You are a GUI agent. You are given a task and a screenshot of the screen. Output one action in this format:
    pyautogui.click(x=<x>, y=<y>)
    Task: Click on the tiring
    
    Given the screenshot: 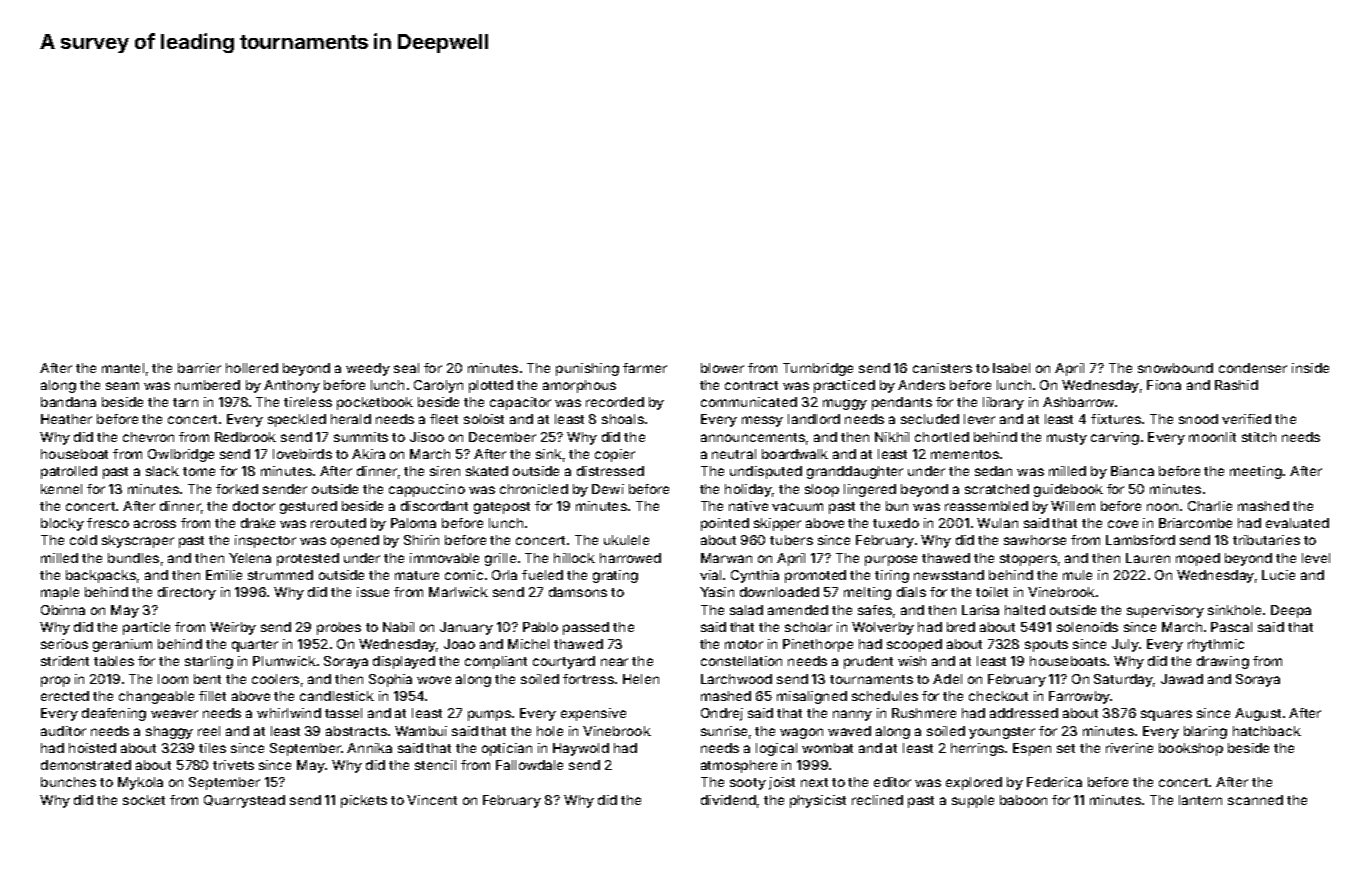 What is the action you would take?
    pyautogui.click(x=892, y=576)
